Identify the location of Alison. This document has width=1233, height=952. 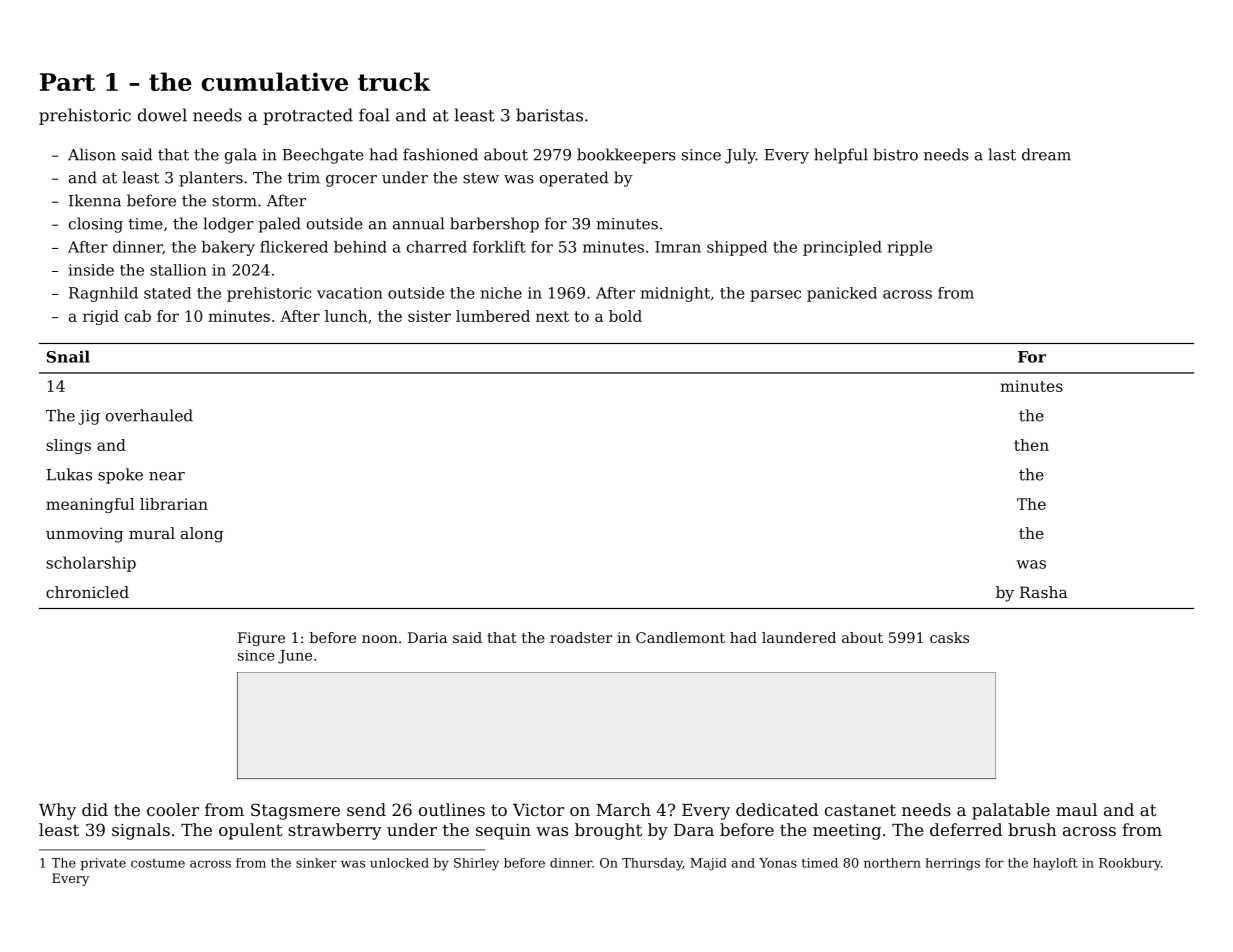
(92, 154).
